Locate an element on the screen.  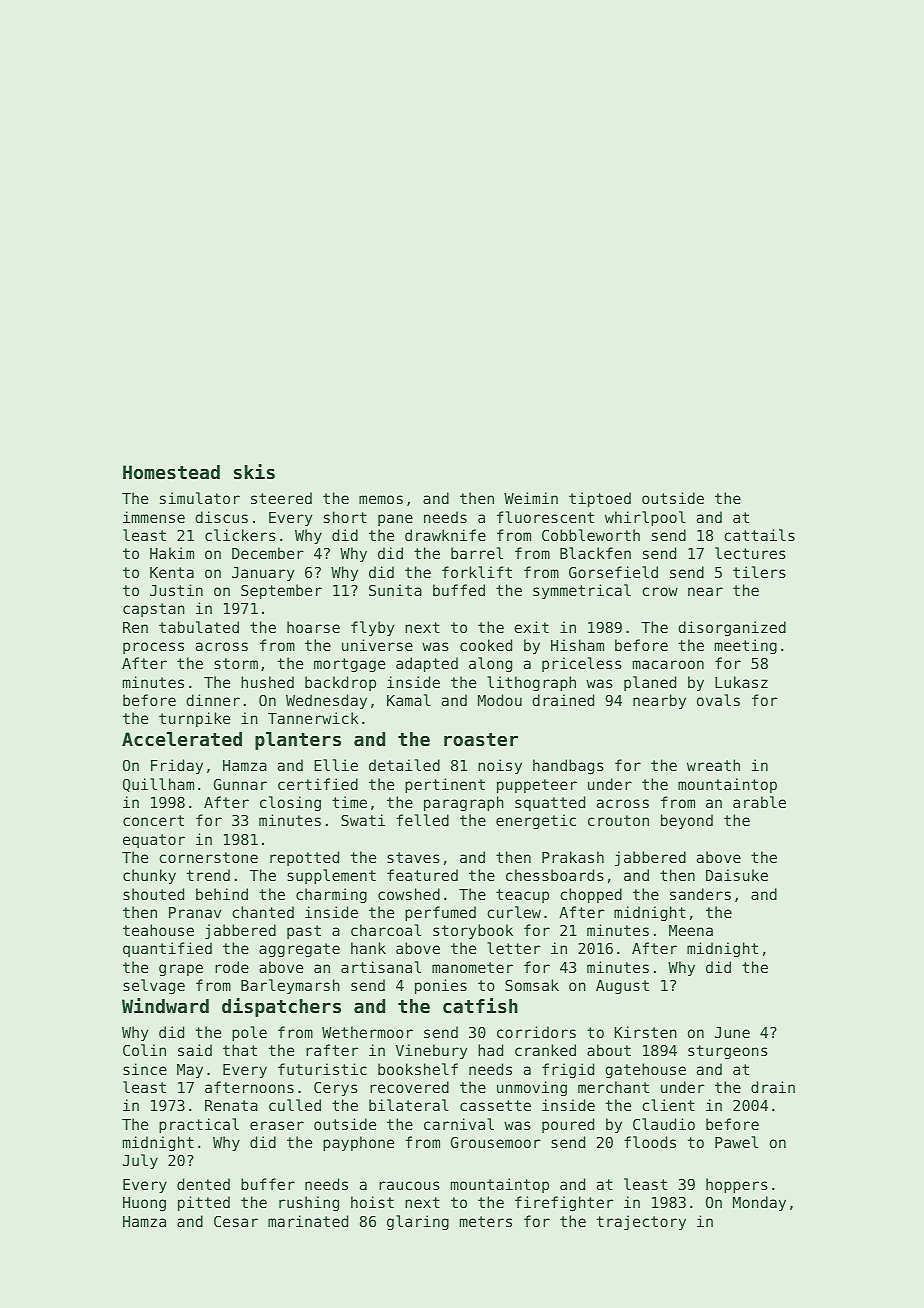
skis is located at coordinates (254, 471).
